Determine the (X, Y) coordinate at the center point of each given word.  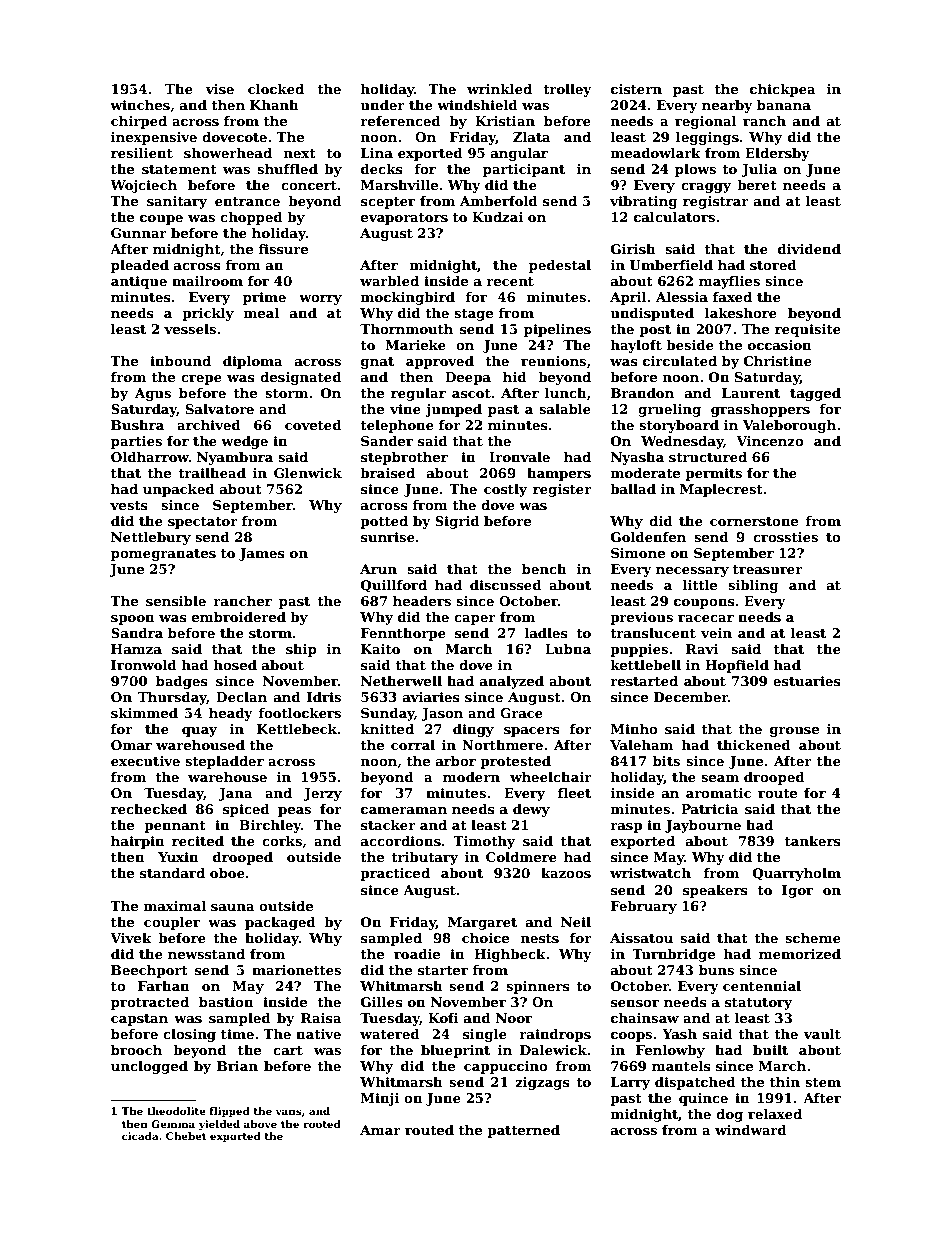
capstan (139, 1020)
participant (524, 170)
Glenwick (308, 473)
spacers (532, 732)
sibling (753, 586)
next (300, 153)
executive (145, 761)
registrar (716, 202)
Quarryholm (797, 874)
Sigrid (457, 522)
